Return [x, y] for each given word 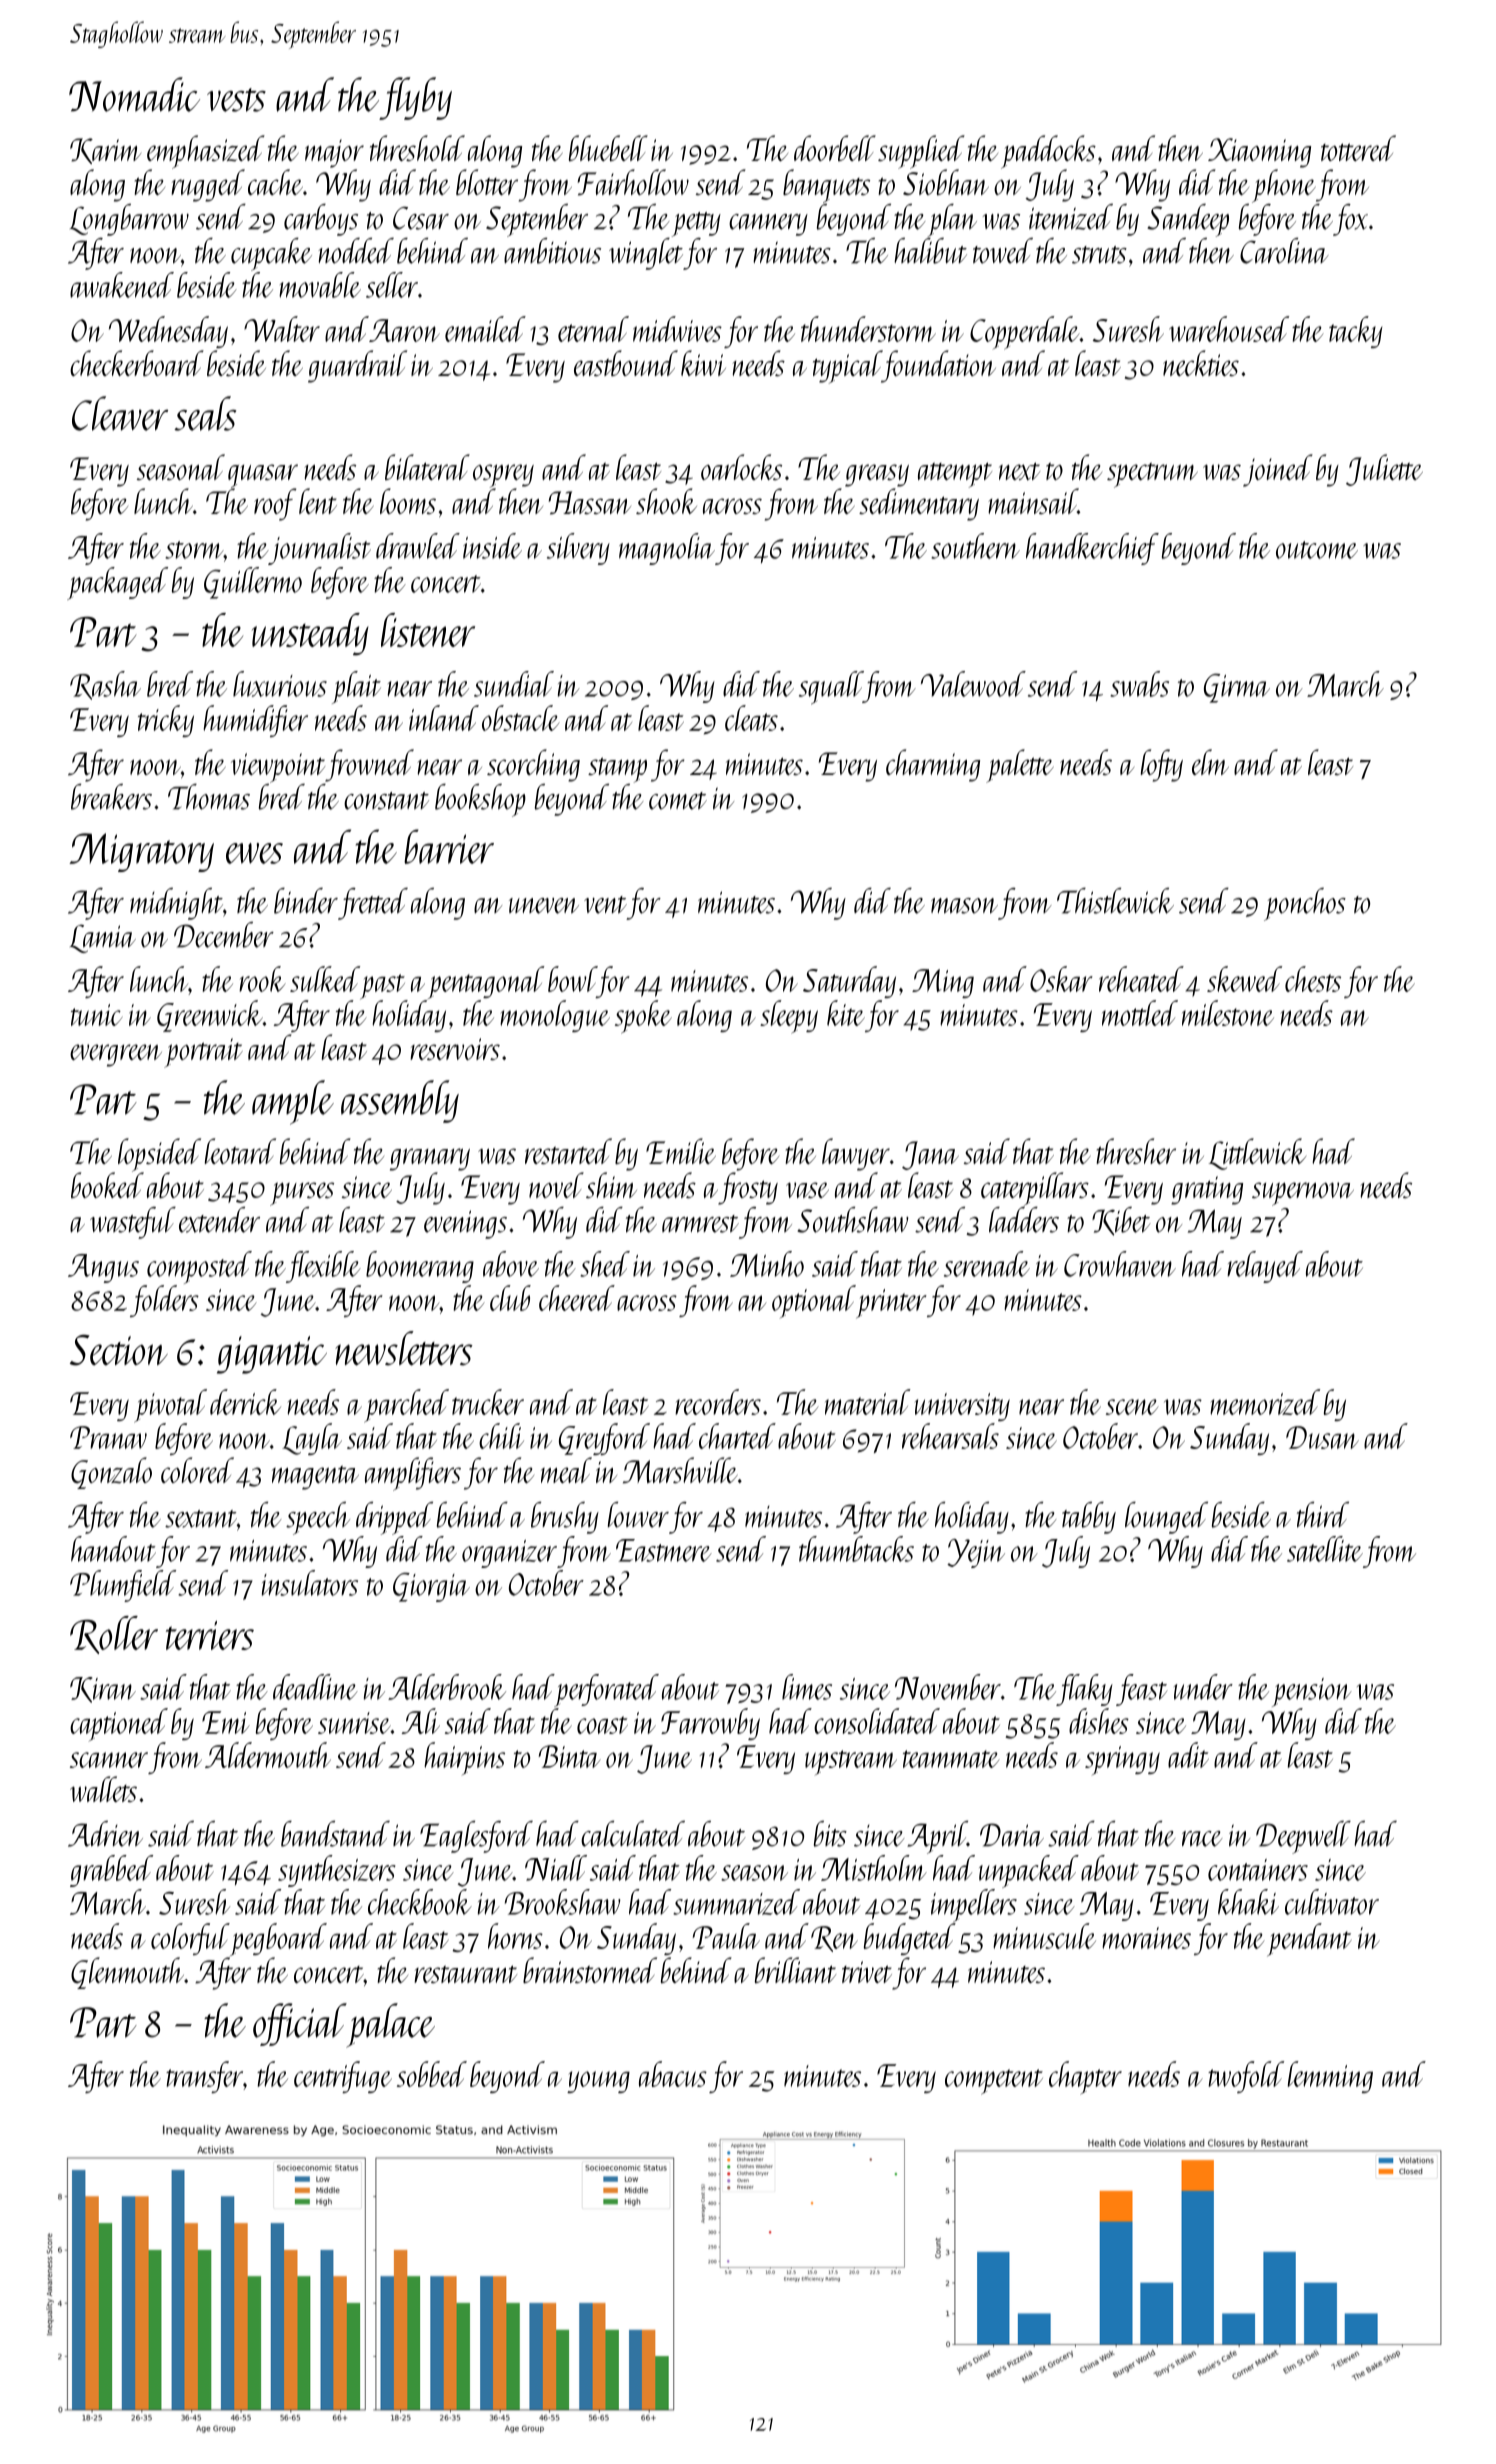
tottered [1358, 148]
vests [236, 100]
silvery [578, 549]
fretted [373, 904]
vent [605, 905]
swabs [1139, 684]
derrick [245, 1402]
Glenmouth [127, 1973]
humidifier [255, 721]
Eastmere [664, 1550]
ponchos [1305, 904]
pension [1312, 1692]
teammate [951, 1759]
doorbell [835, 148]
